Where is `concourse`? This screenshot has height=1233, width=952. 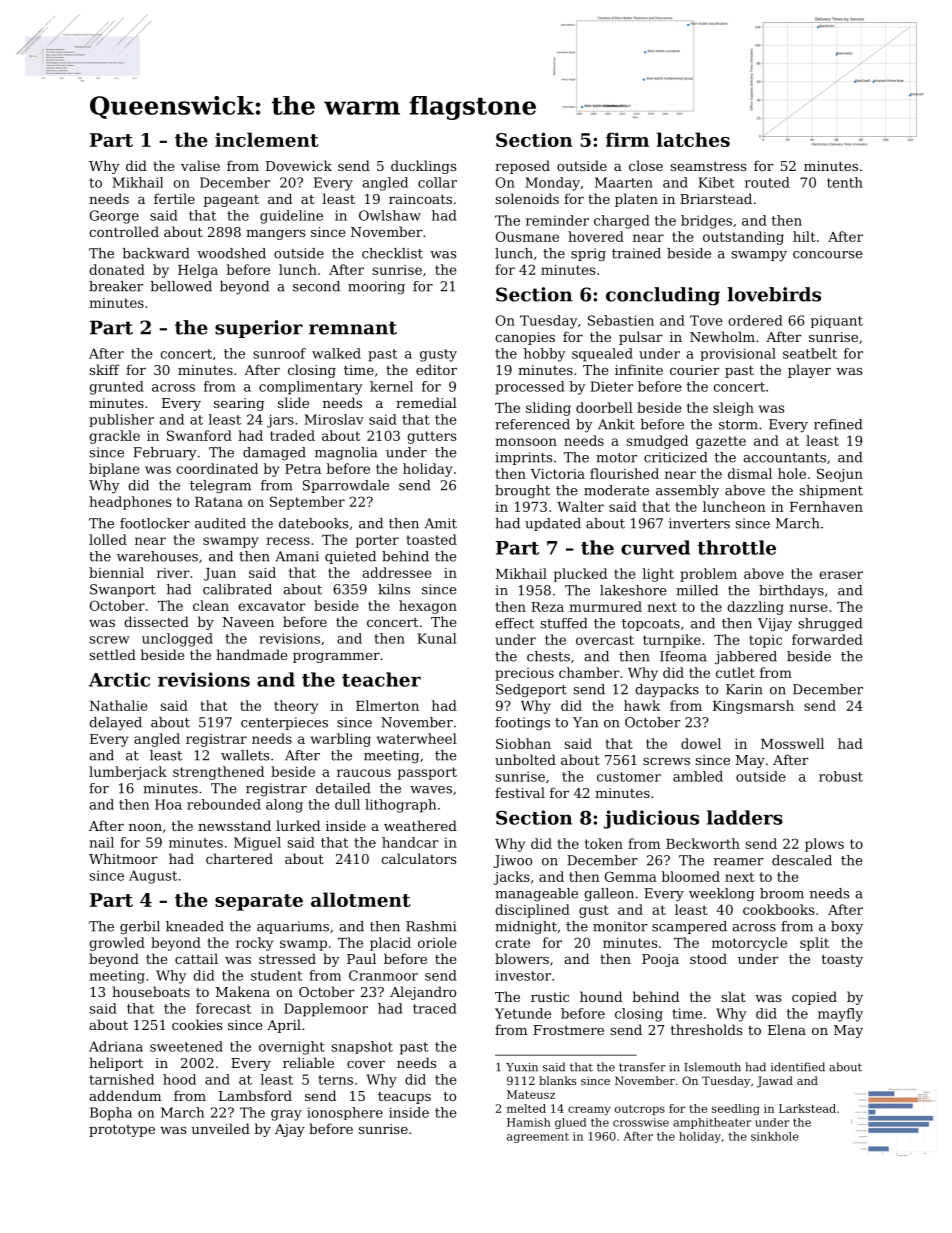 concourse is located at coordinates (828, 255).
